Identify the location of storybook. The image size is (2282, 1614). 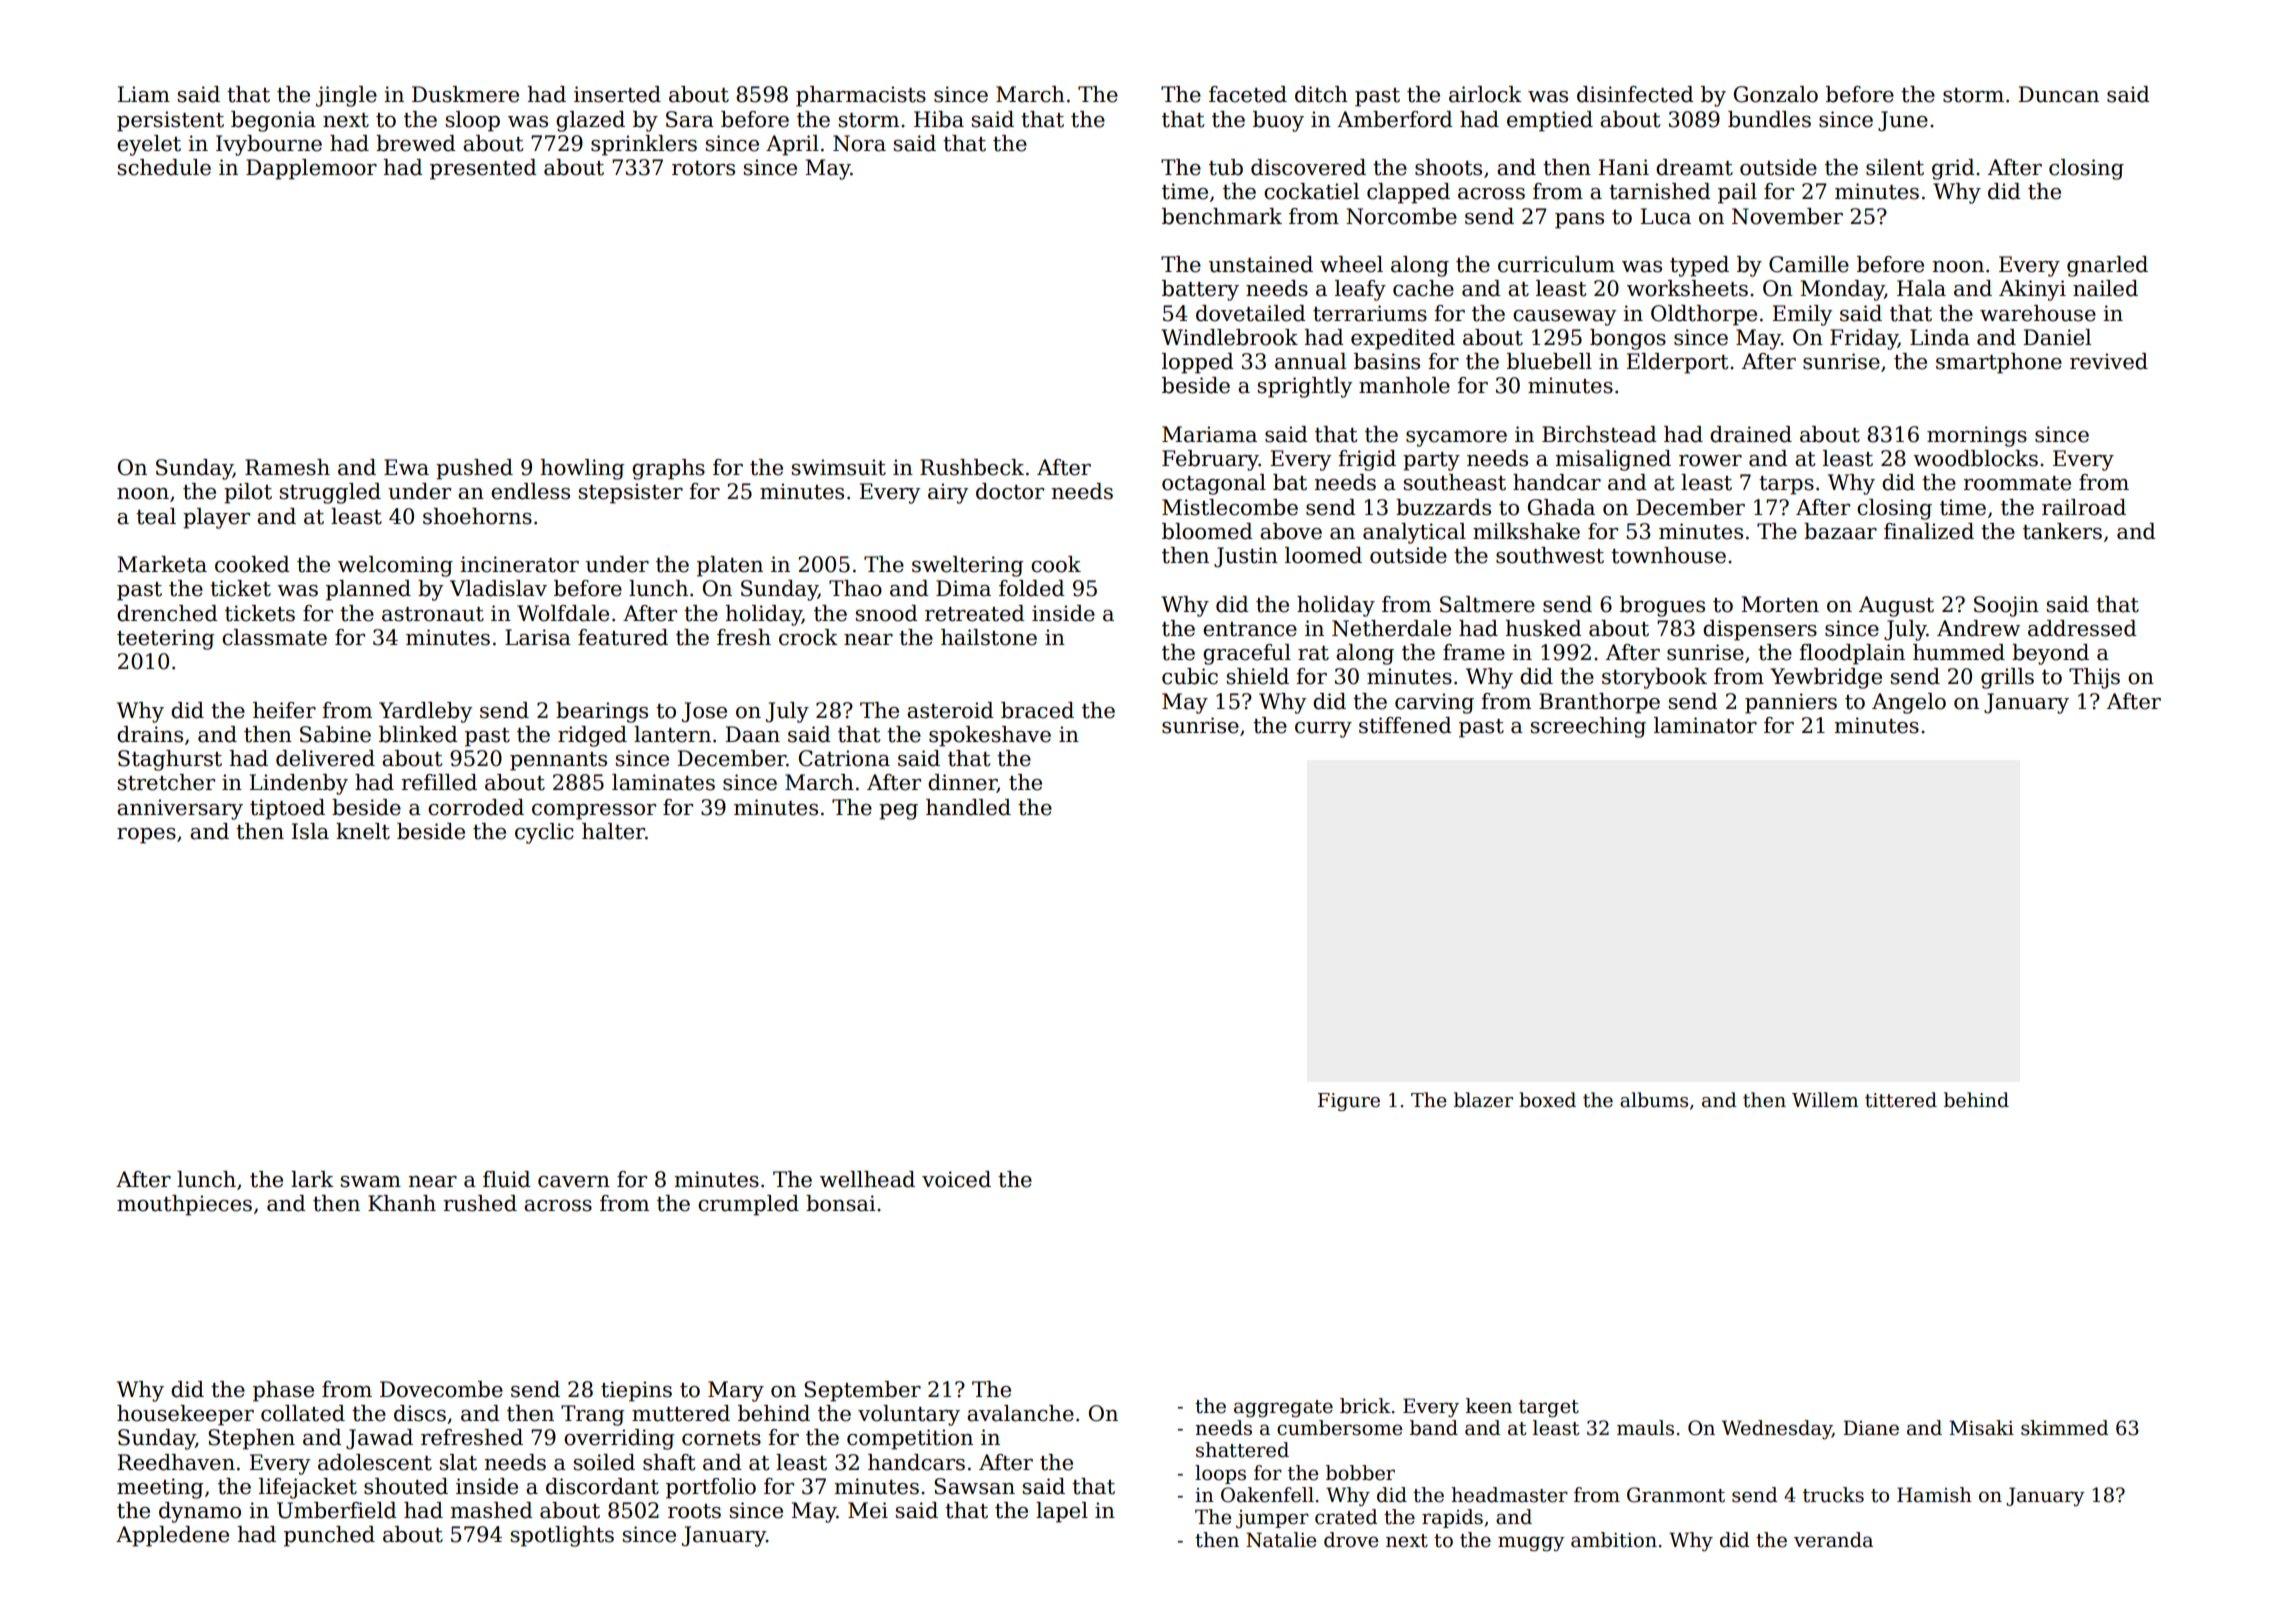
(1654, 678).
